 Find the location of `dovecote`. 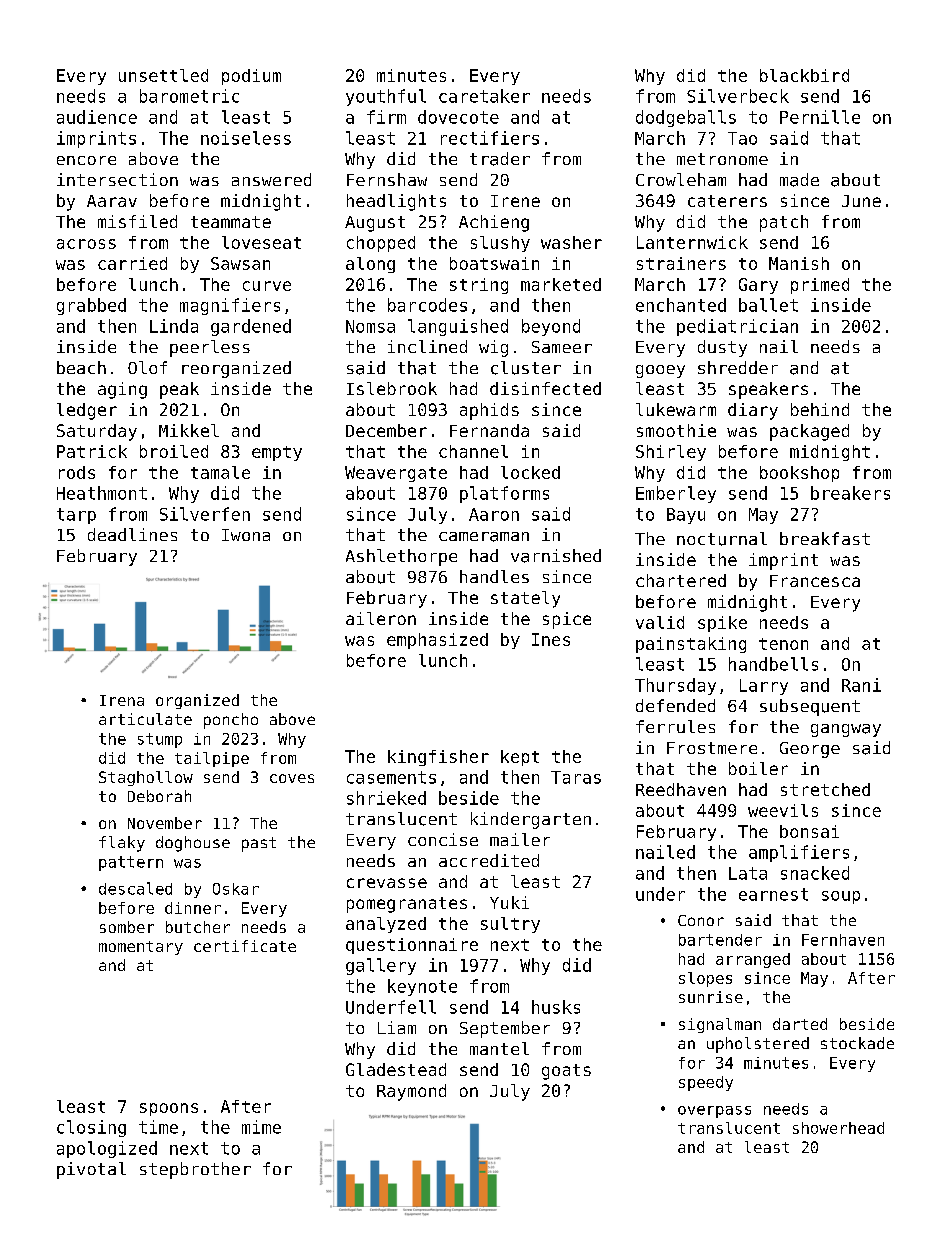

dovecote is located at coordinates (458, 117).
